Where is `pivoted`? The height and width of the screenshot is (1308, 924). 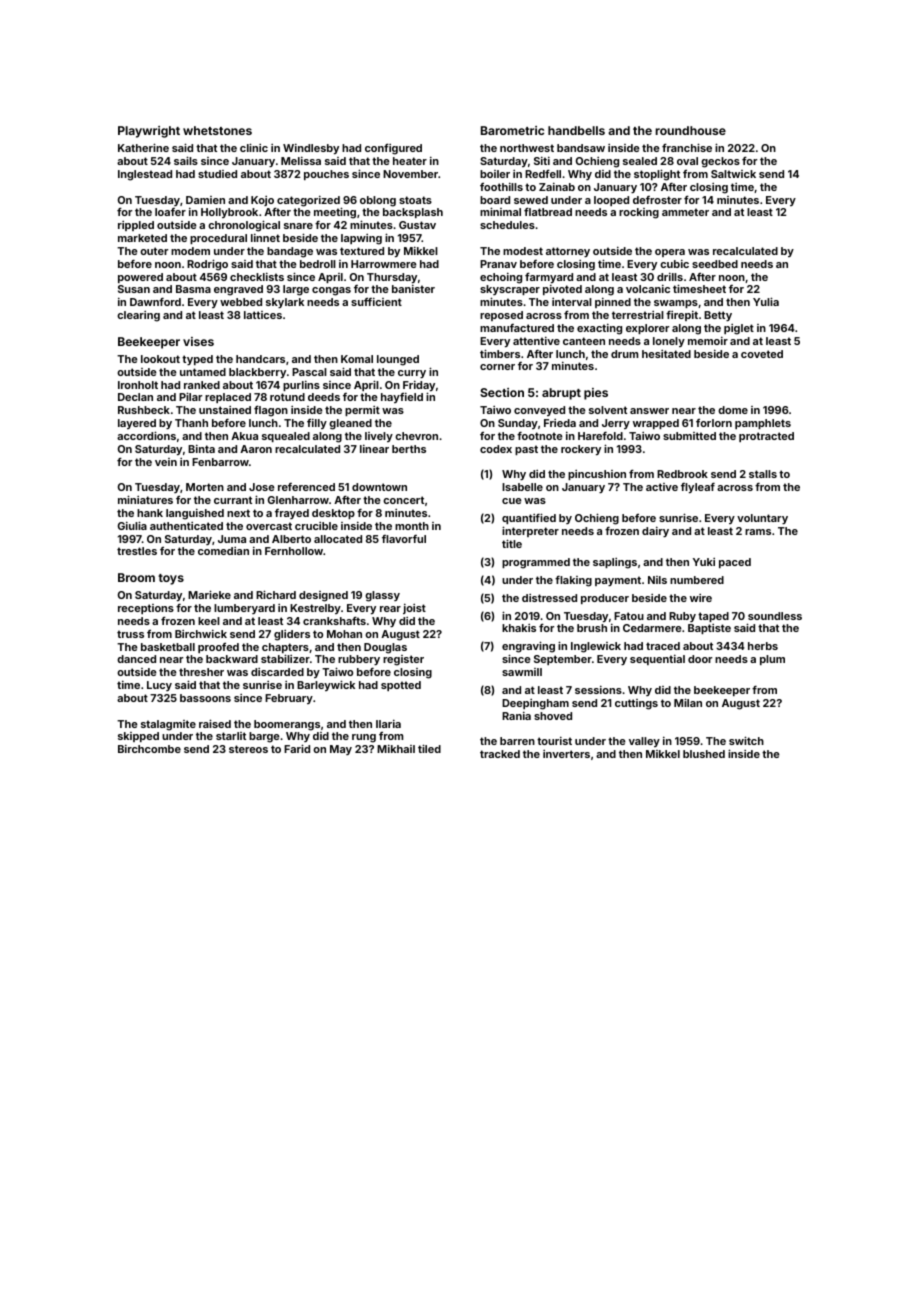
pivoted is located at coordinates (562, 290).
